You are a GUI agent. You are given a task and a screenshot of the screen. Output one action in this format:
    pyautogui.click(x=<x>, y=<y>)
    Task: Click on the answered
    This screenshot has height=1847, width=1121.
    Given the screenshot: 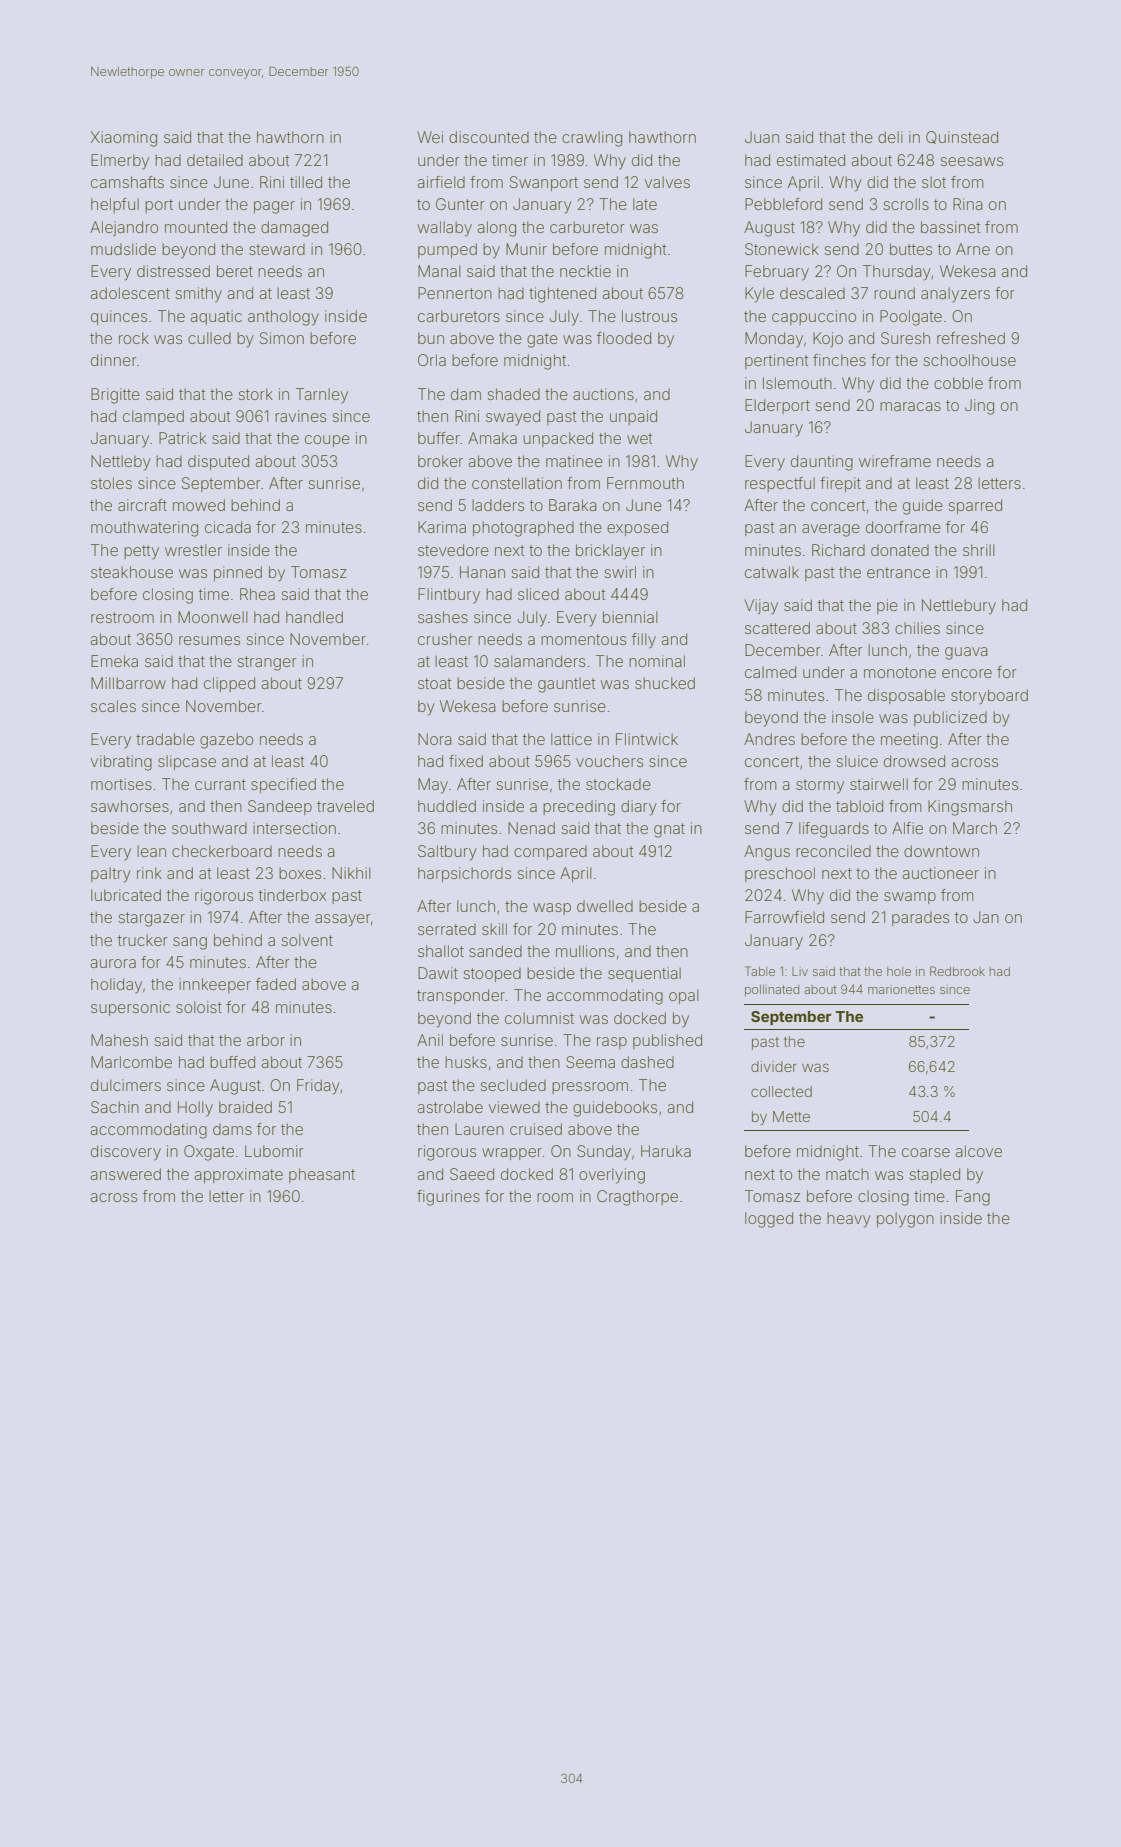 What is the action you would take?
    pyautogui.click(x=125, y=1174)
